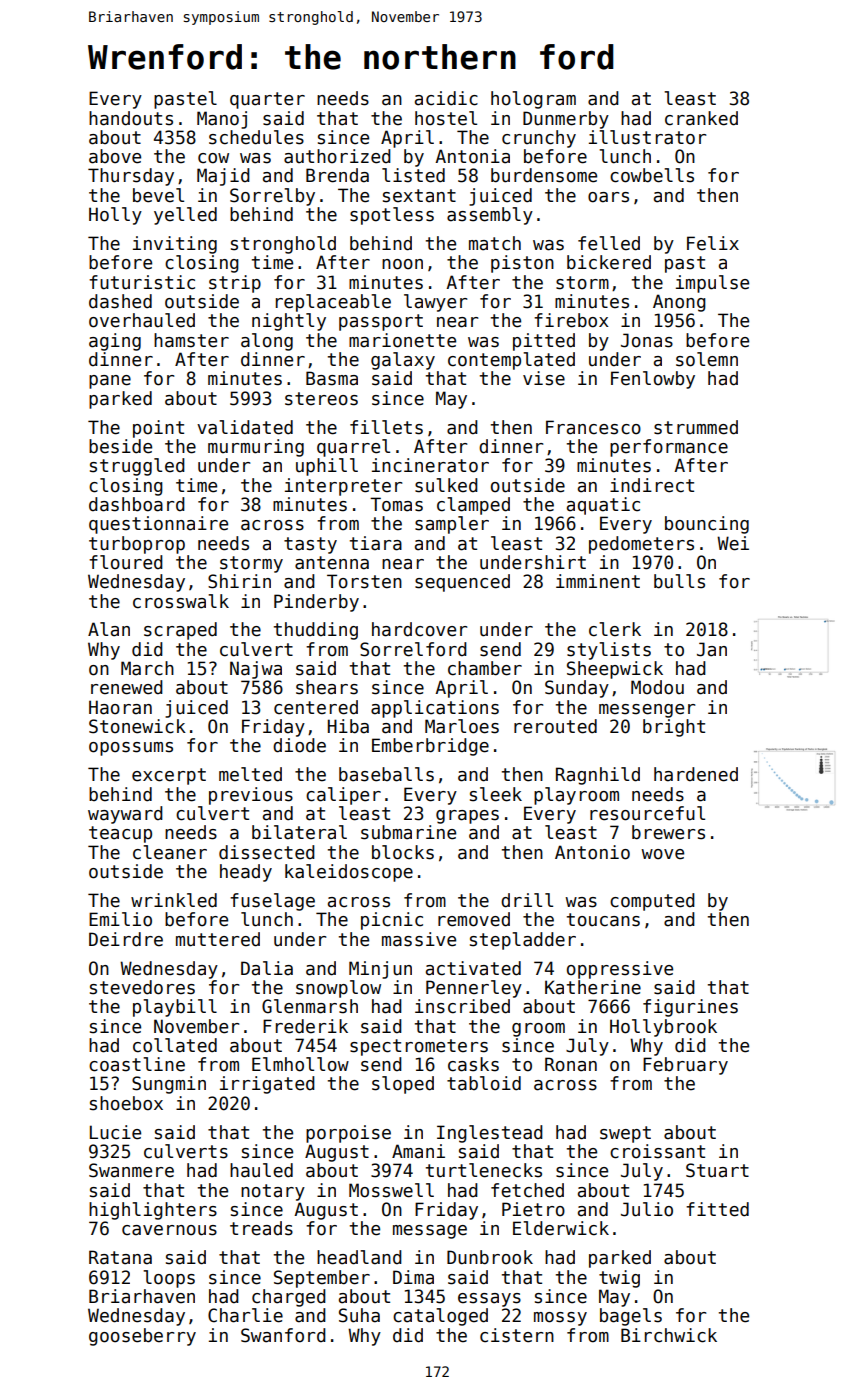  Describe the element at coordinates (109, 629) in the screenshot. I see `Alan` at that location.
